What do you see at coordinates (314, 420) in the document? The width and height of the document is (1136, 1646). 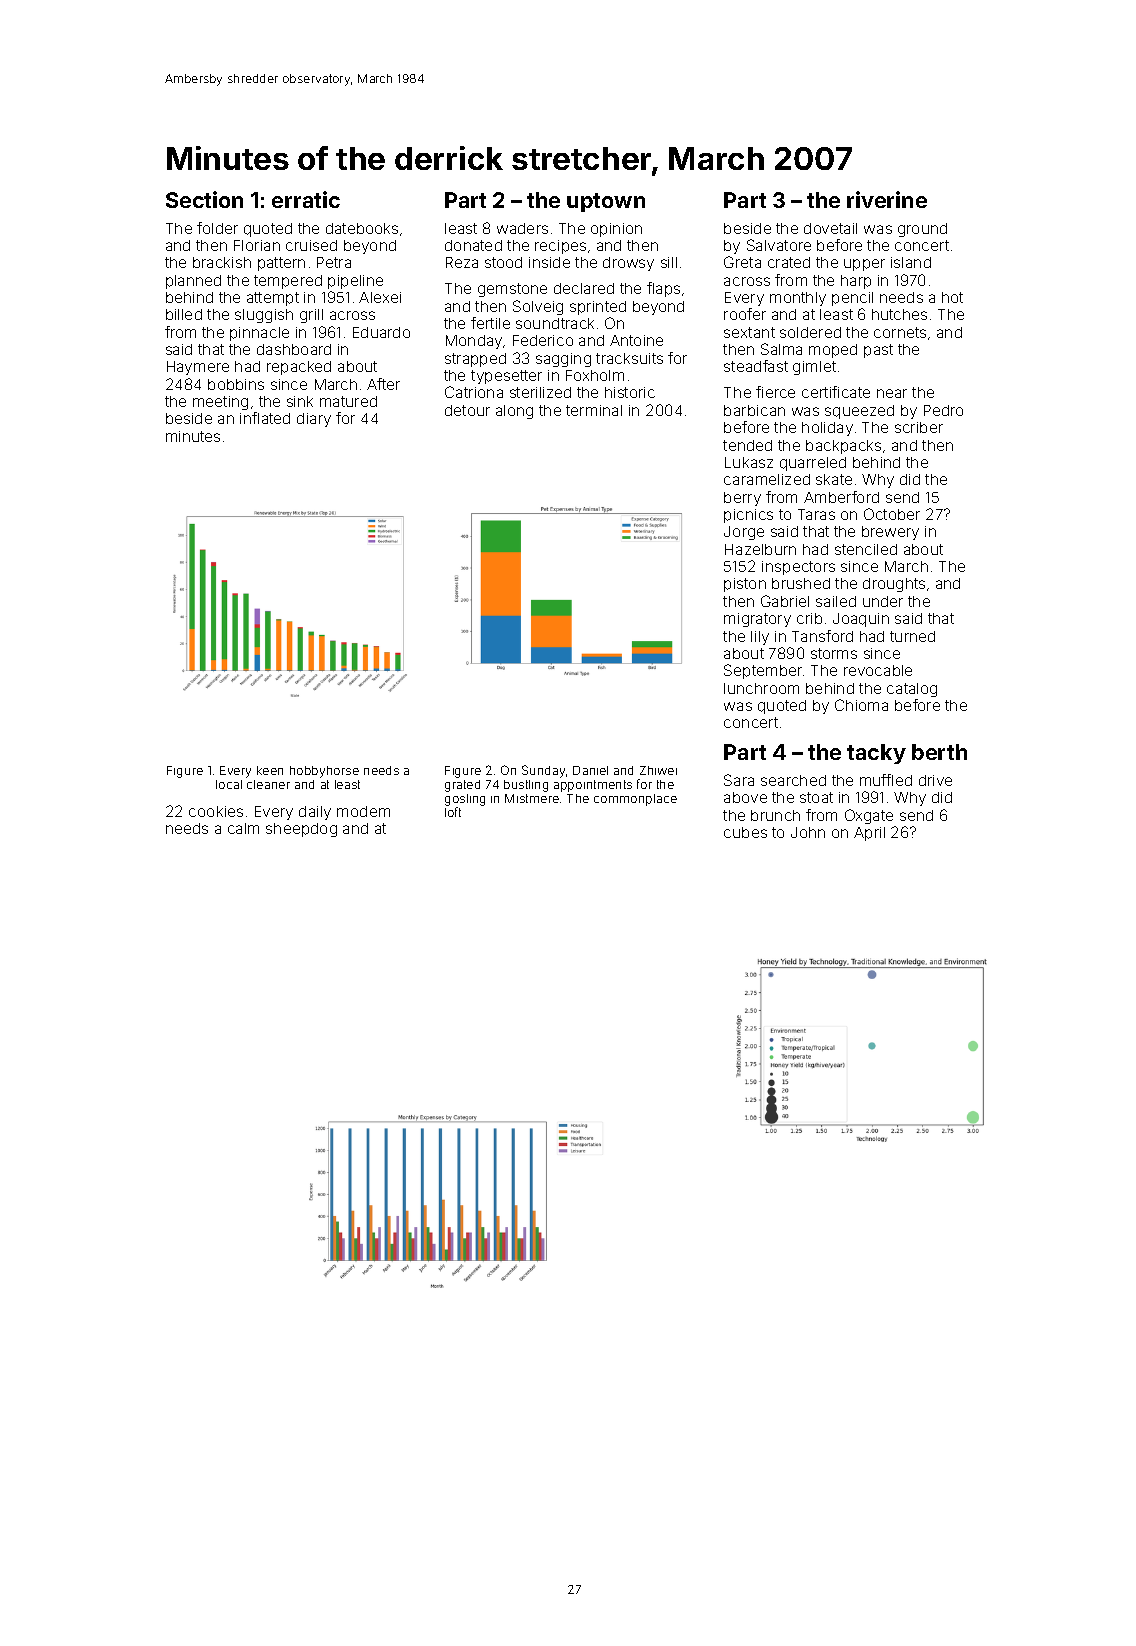 I see `diary` at bounding box center [314, 420].
